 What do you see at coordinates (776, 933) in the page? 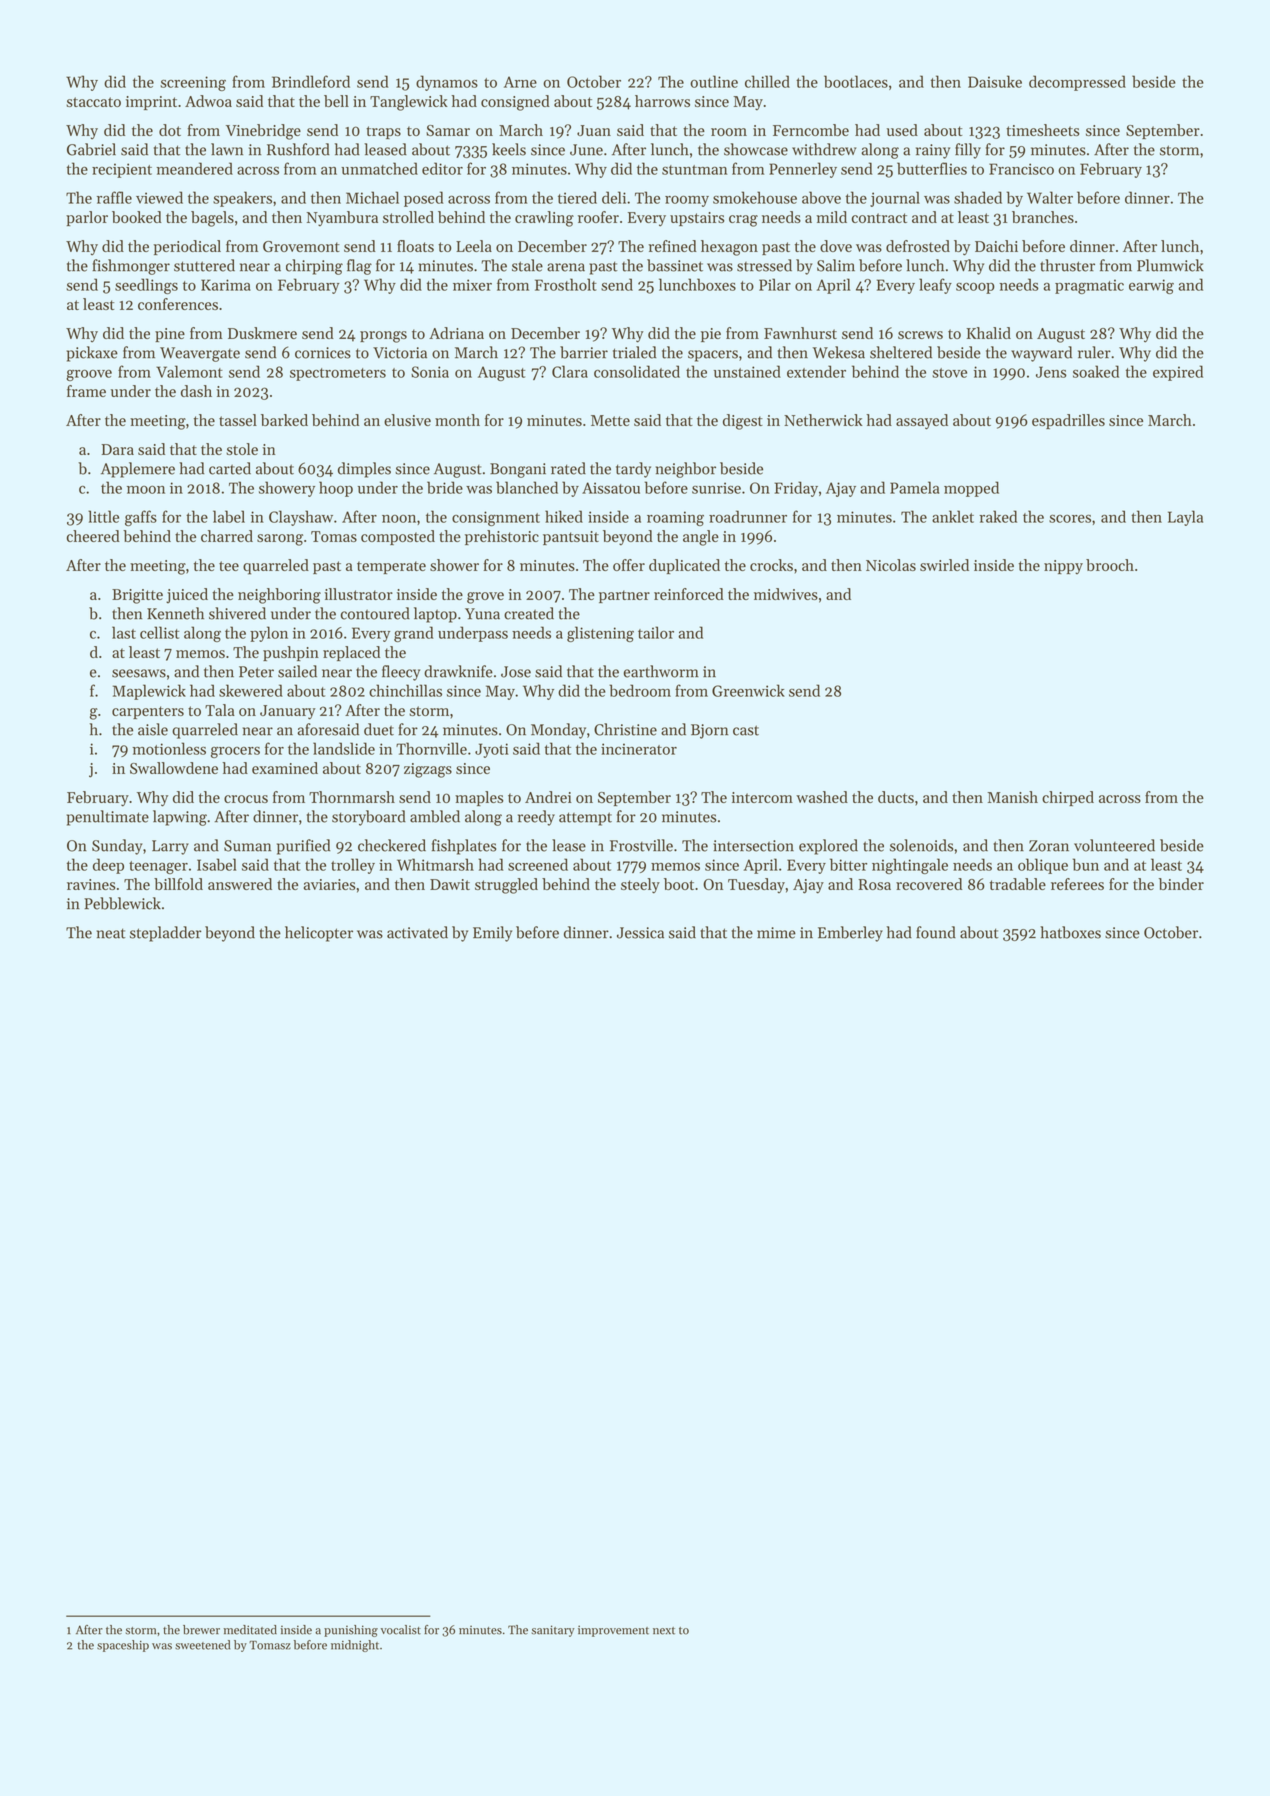
I see `mime` at bounding box center [776, 933].
